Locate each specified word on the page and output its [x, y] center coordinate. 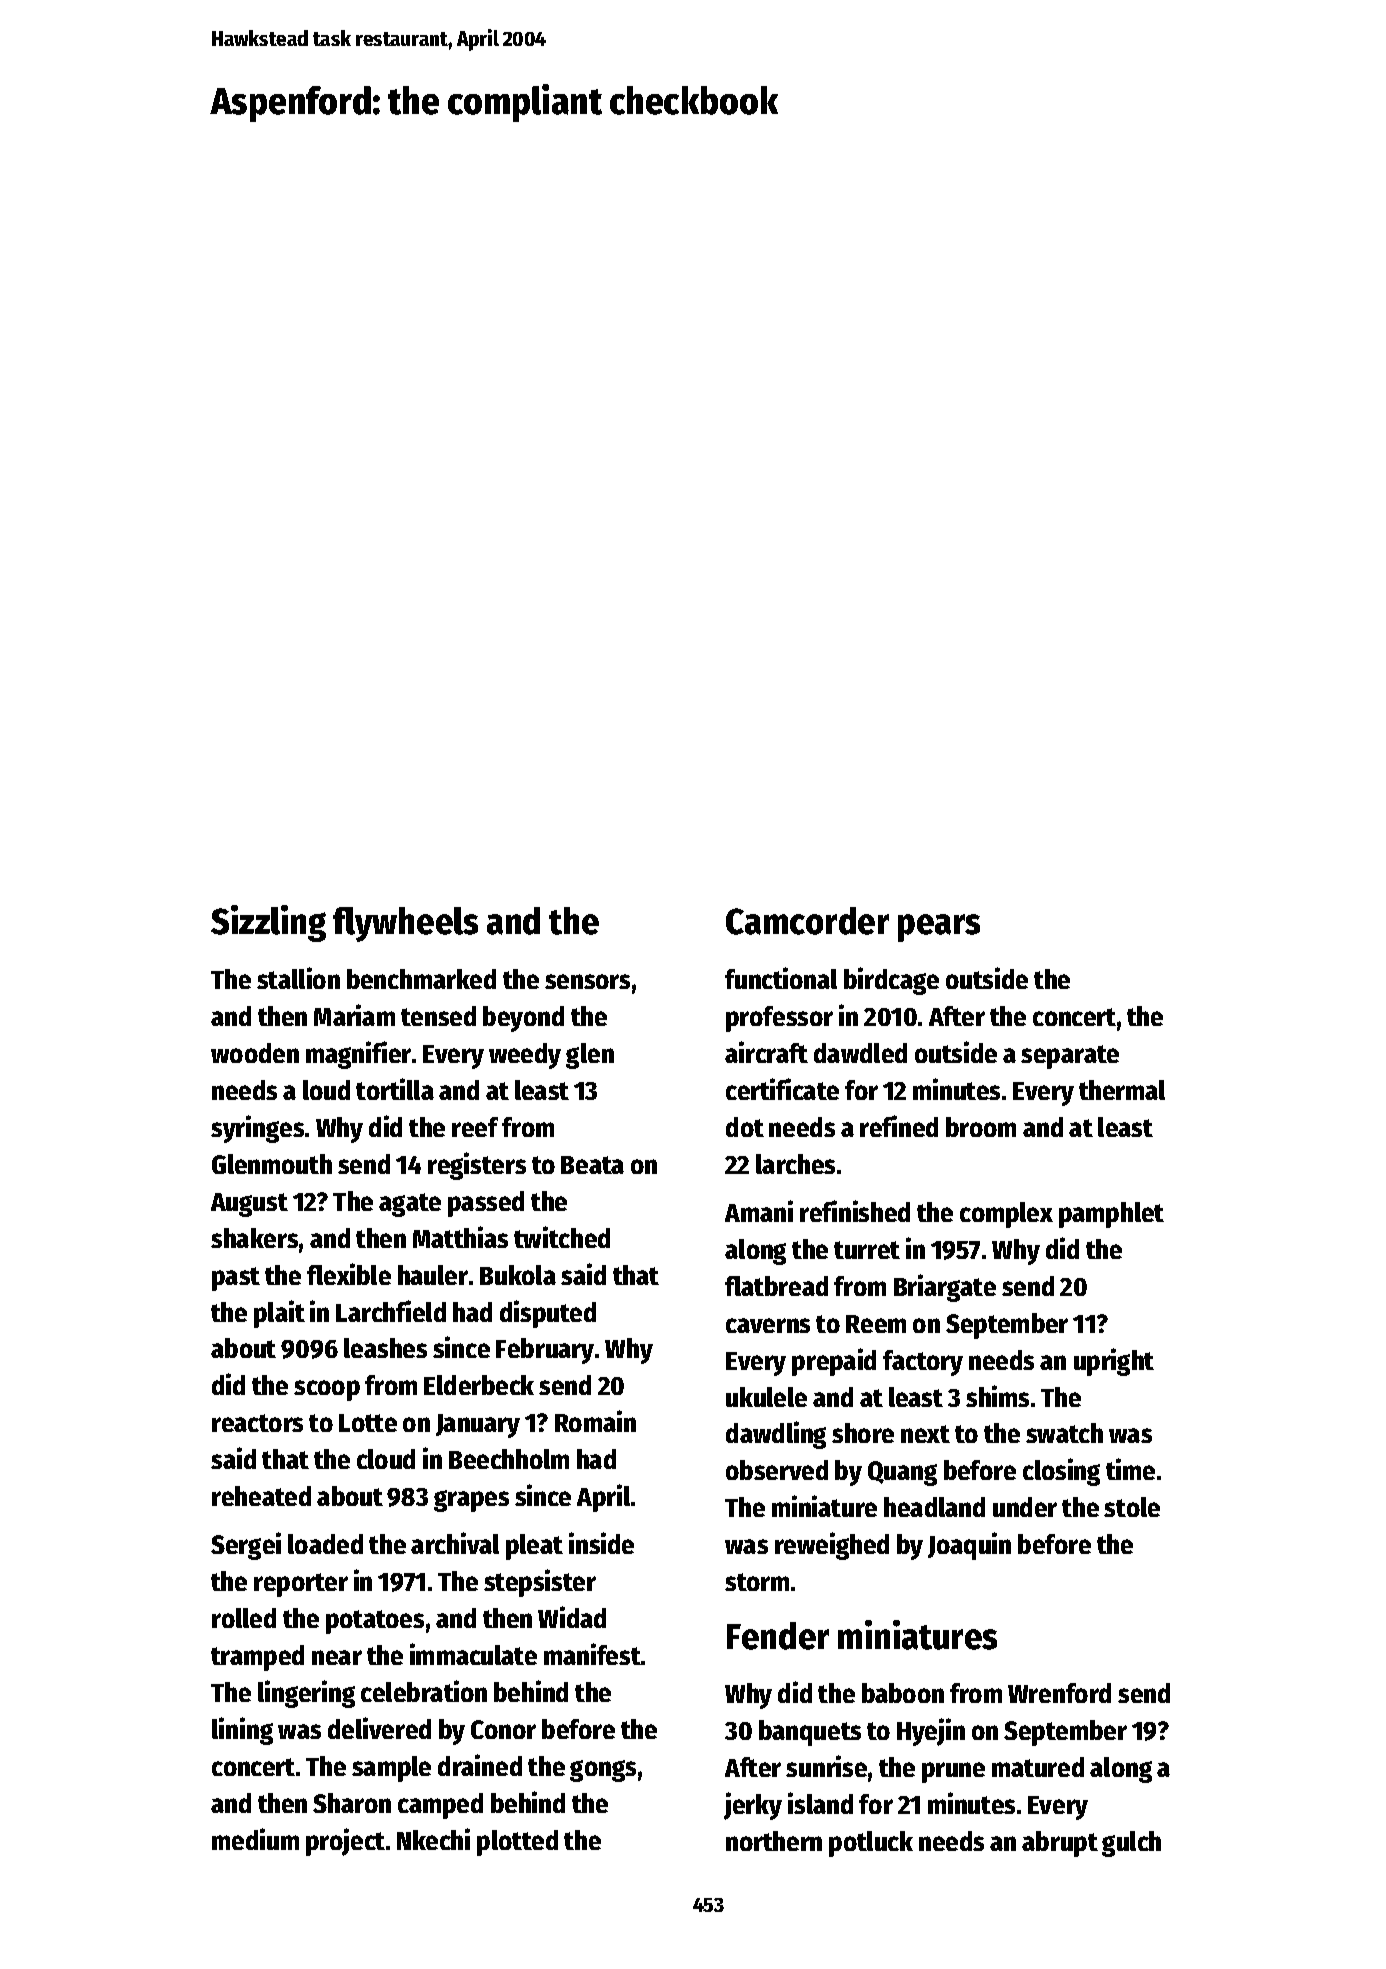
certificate [782, 1089]
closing [1061, 1472]
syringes [257, 1129]
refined [899, 1126]
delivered [379, 1728]
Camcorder [807, 921]
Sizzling [268, 923]
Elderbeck [479, 1385]
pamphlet [1111, 1215]
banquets [810, 1733]
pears [939, 928]
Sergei [246, 1546]
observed [777, 1470]
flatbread [776, 1286]
